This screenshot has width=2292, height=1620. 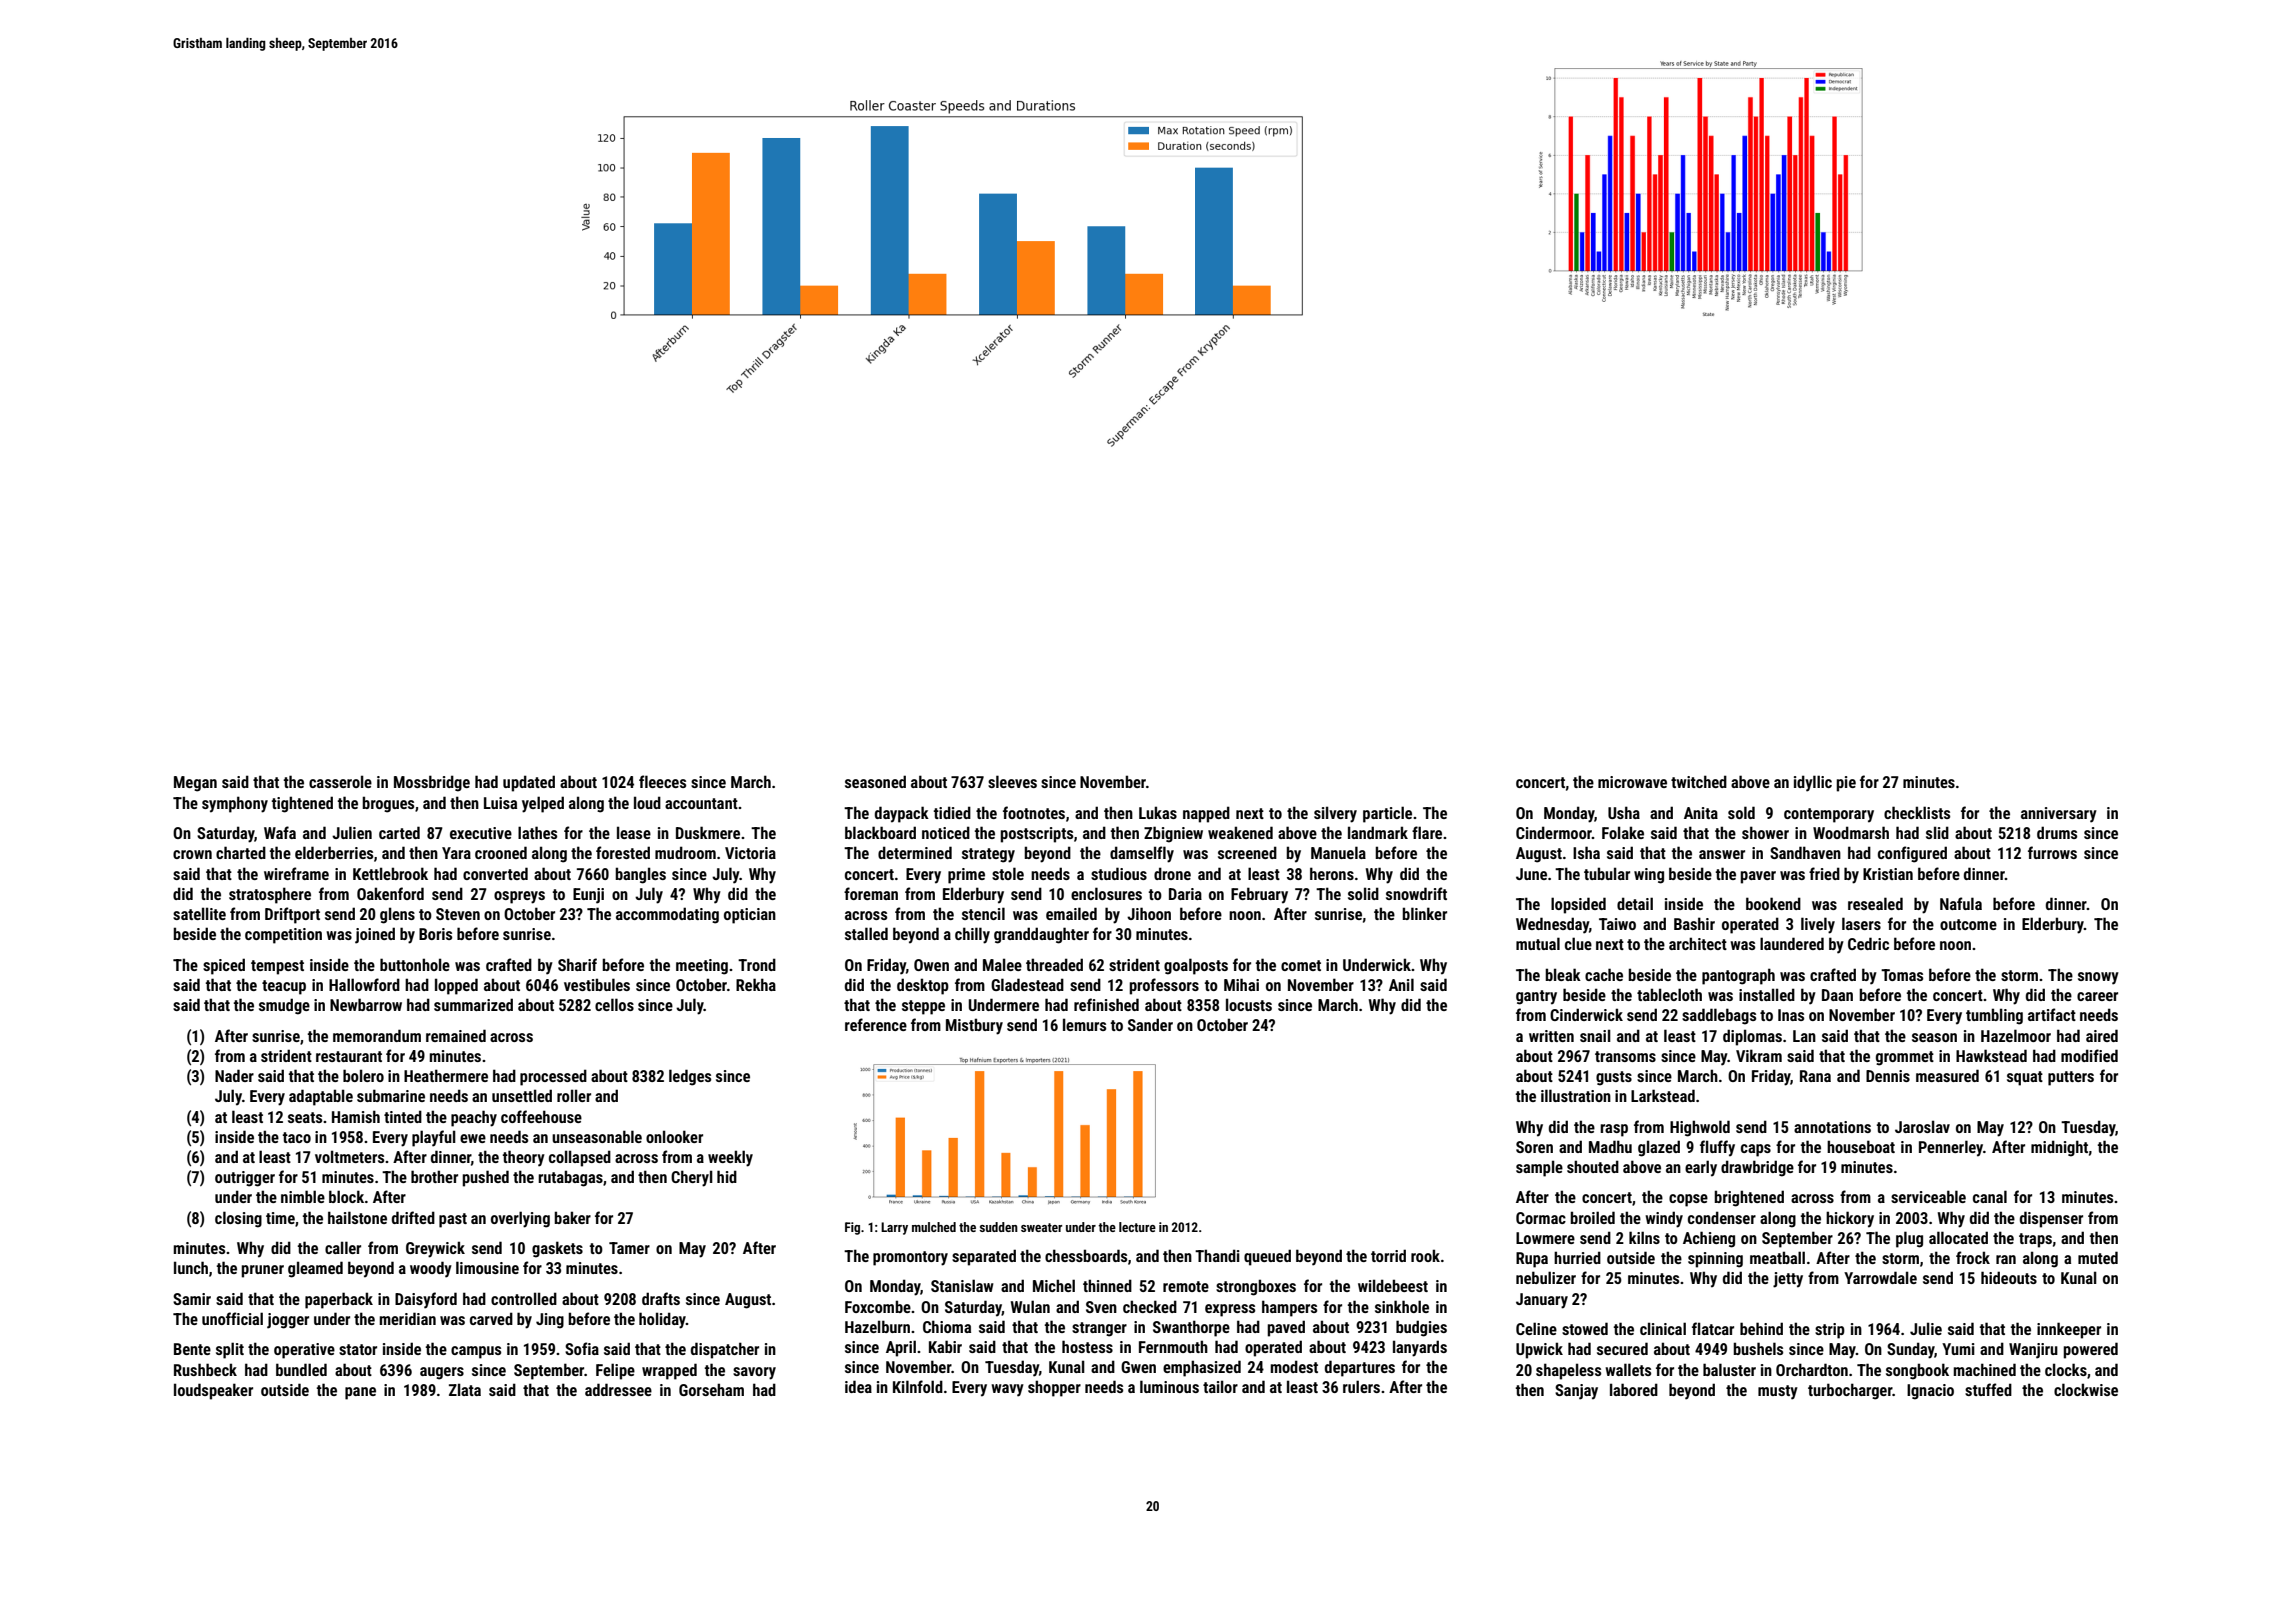 I want to click on drawbridge, so click(x=1757, y=1168).
